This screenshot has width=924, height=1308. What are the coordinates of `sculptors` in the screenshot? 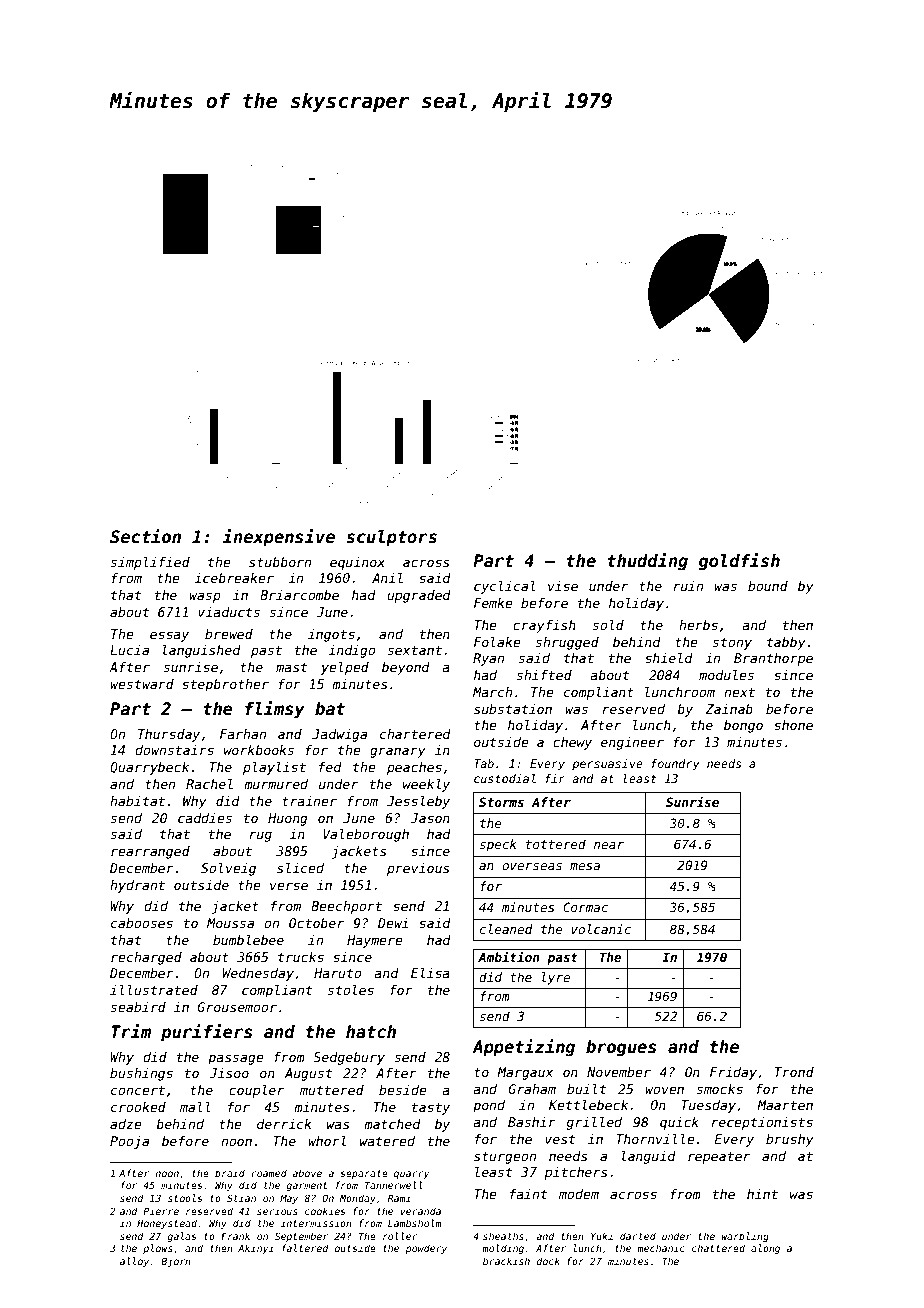 It's located at (391, 538).
